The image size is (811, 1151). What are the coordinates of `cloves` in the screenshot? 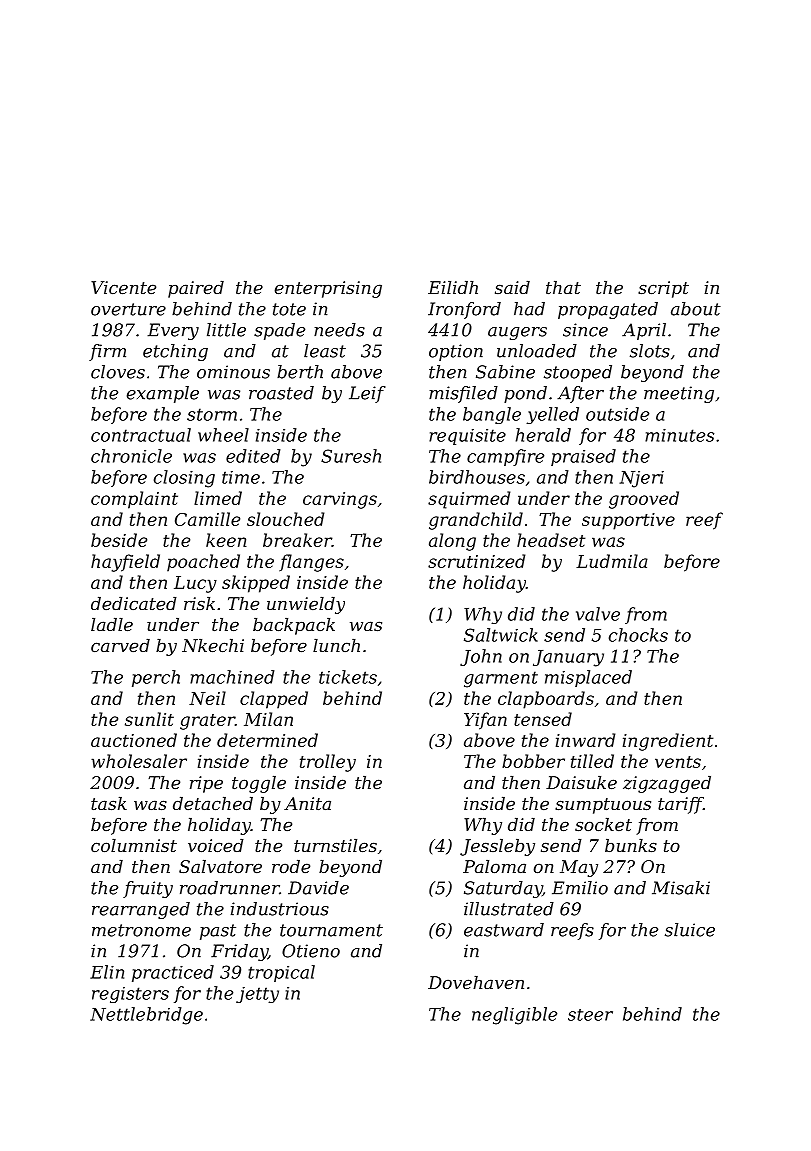 It's located at (118, 372).
